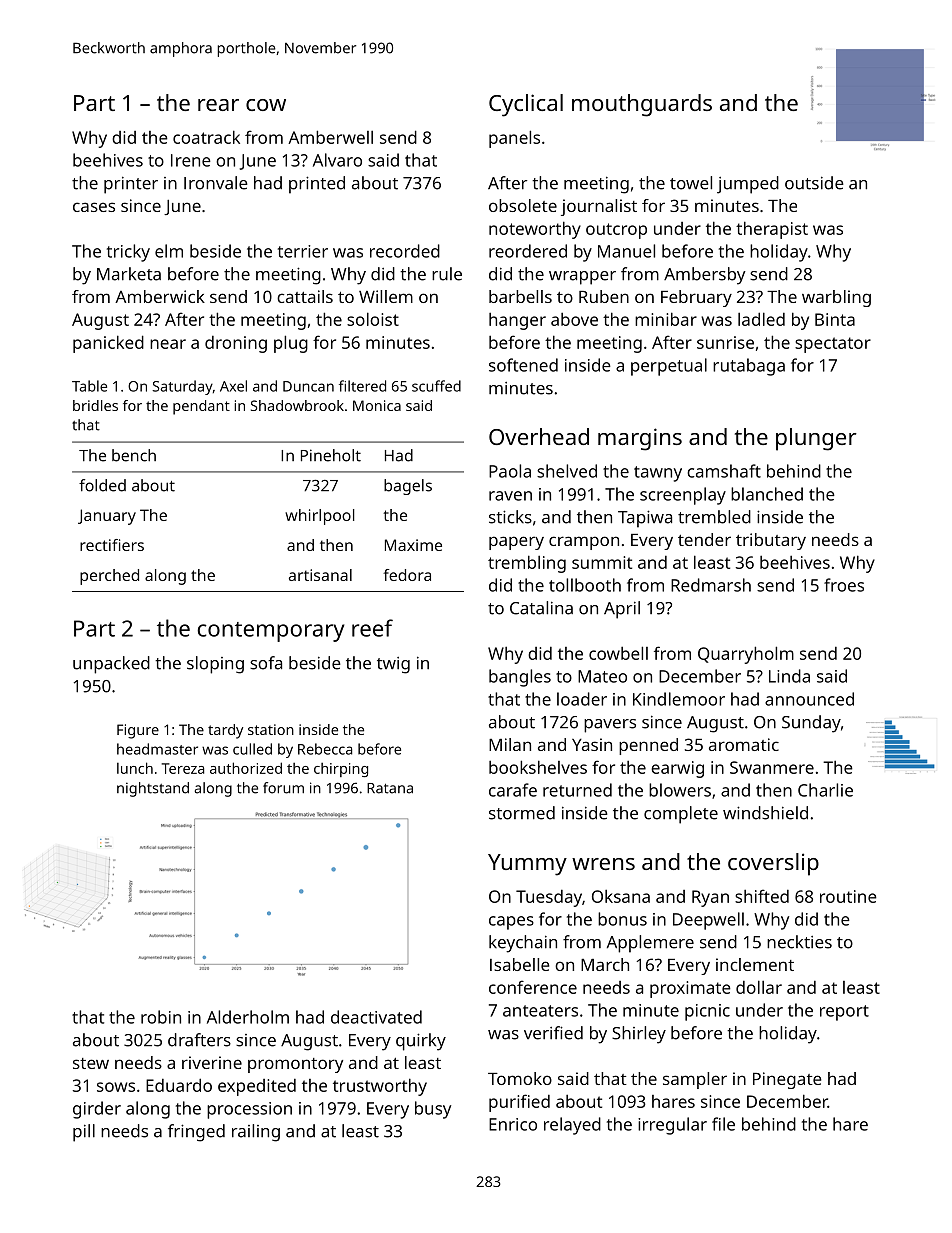 The width and height of the screenshot is (952, 1233). What do you see at coordinates (135, 768) in the screenshot?
I see `lunch` at bounding box center [135, 768].
